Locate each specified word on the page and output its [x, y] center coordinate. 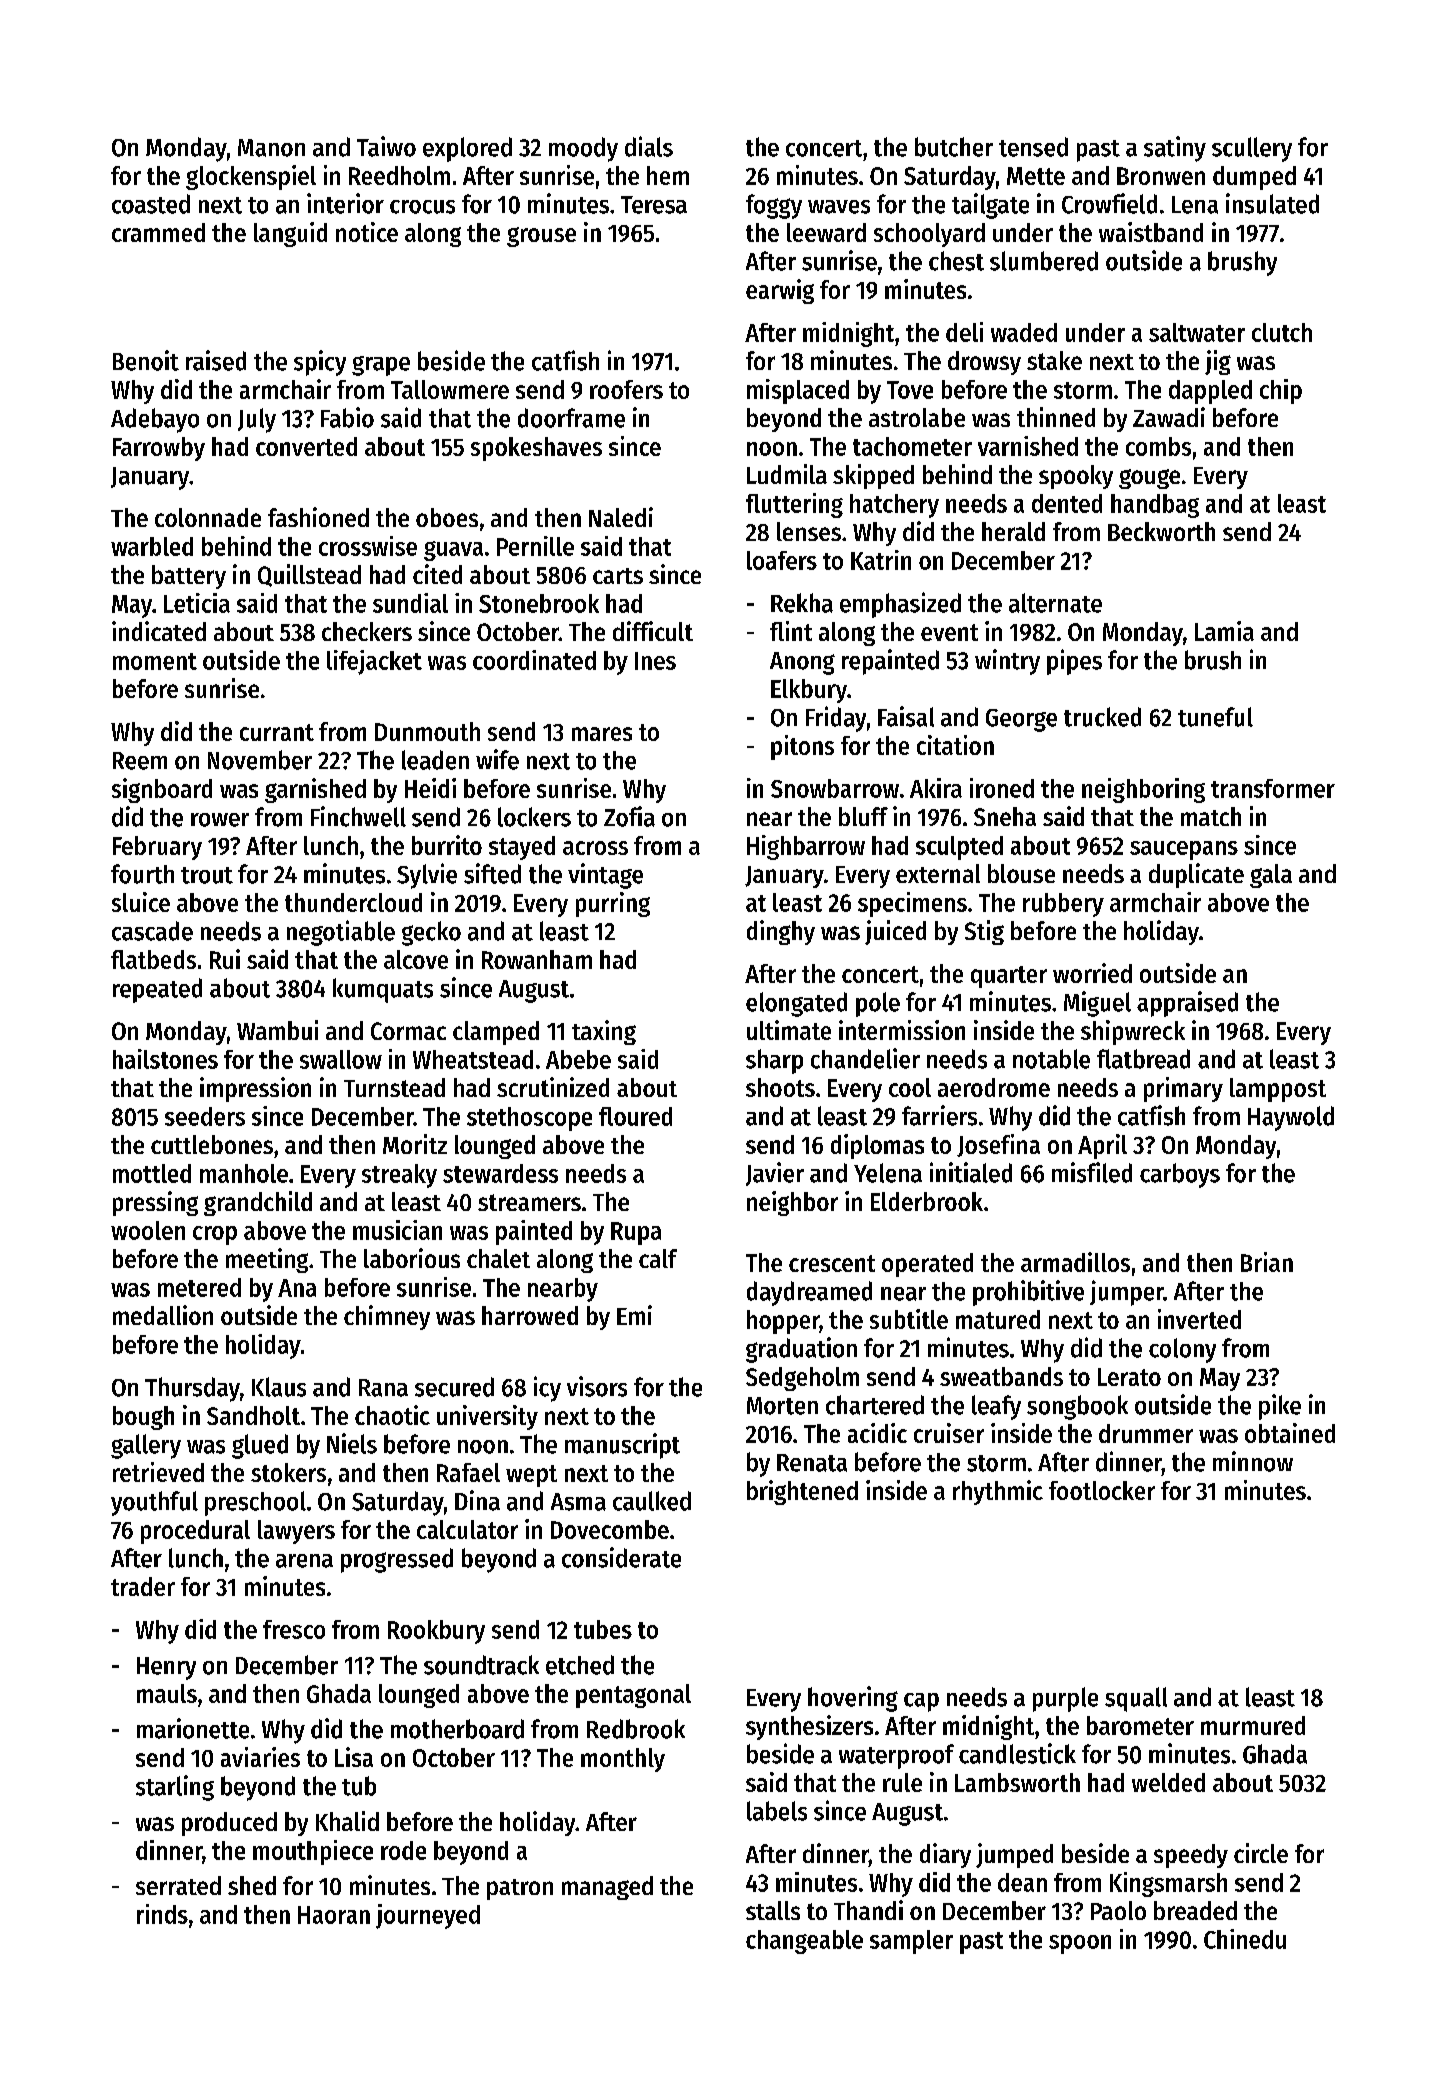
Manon [271, 148]
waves [839, 207]
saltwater [1197, 332]
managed [607, 1888]
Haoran [334, 1915]
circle [1261, 1853]
